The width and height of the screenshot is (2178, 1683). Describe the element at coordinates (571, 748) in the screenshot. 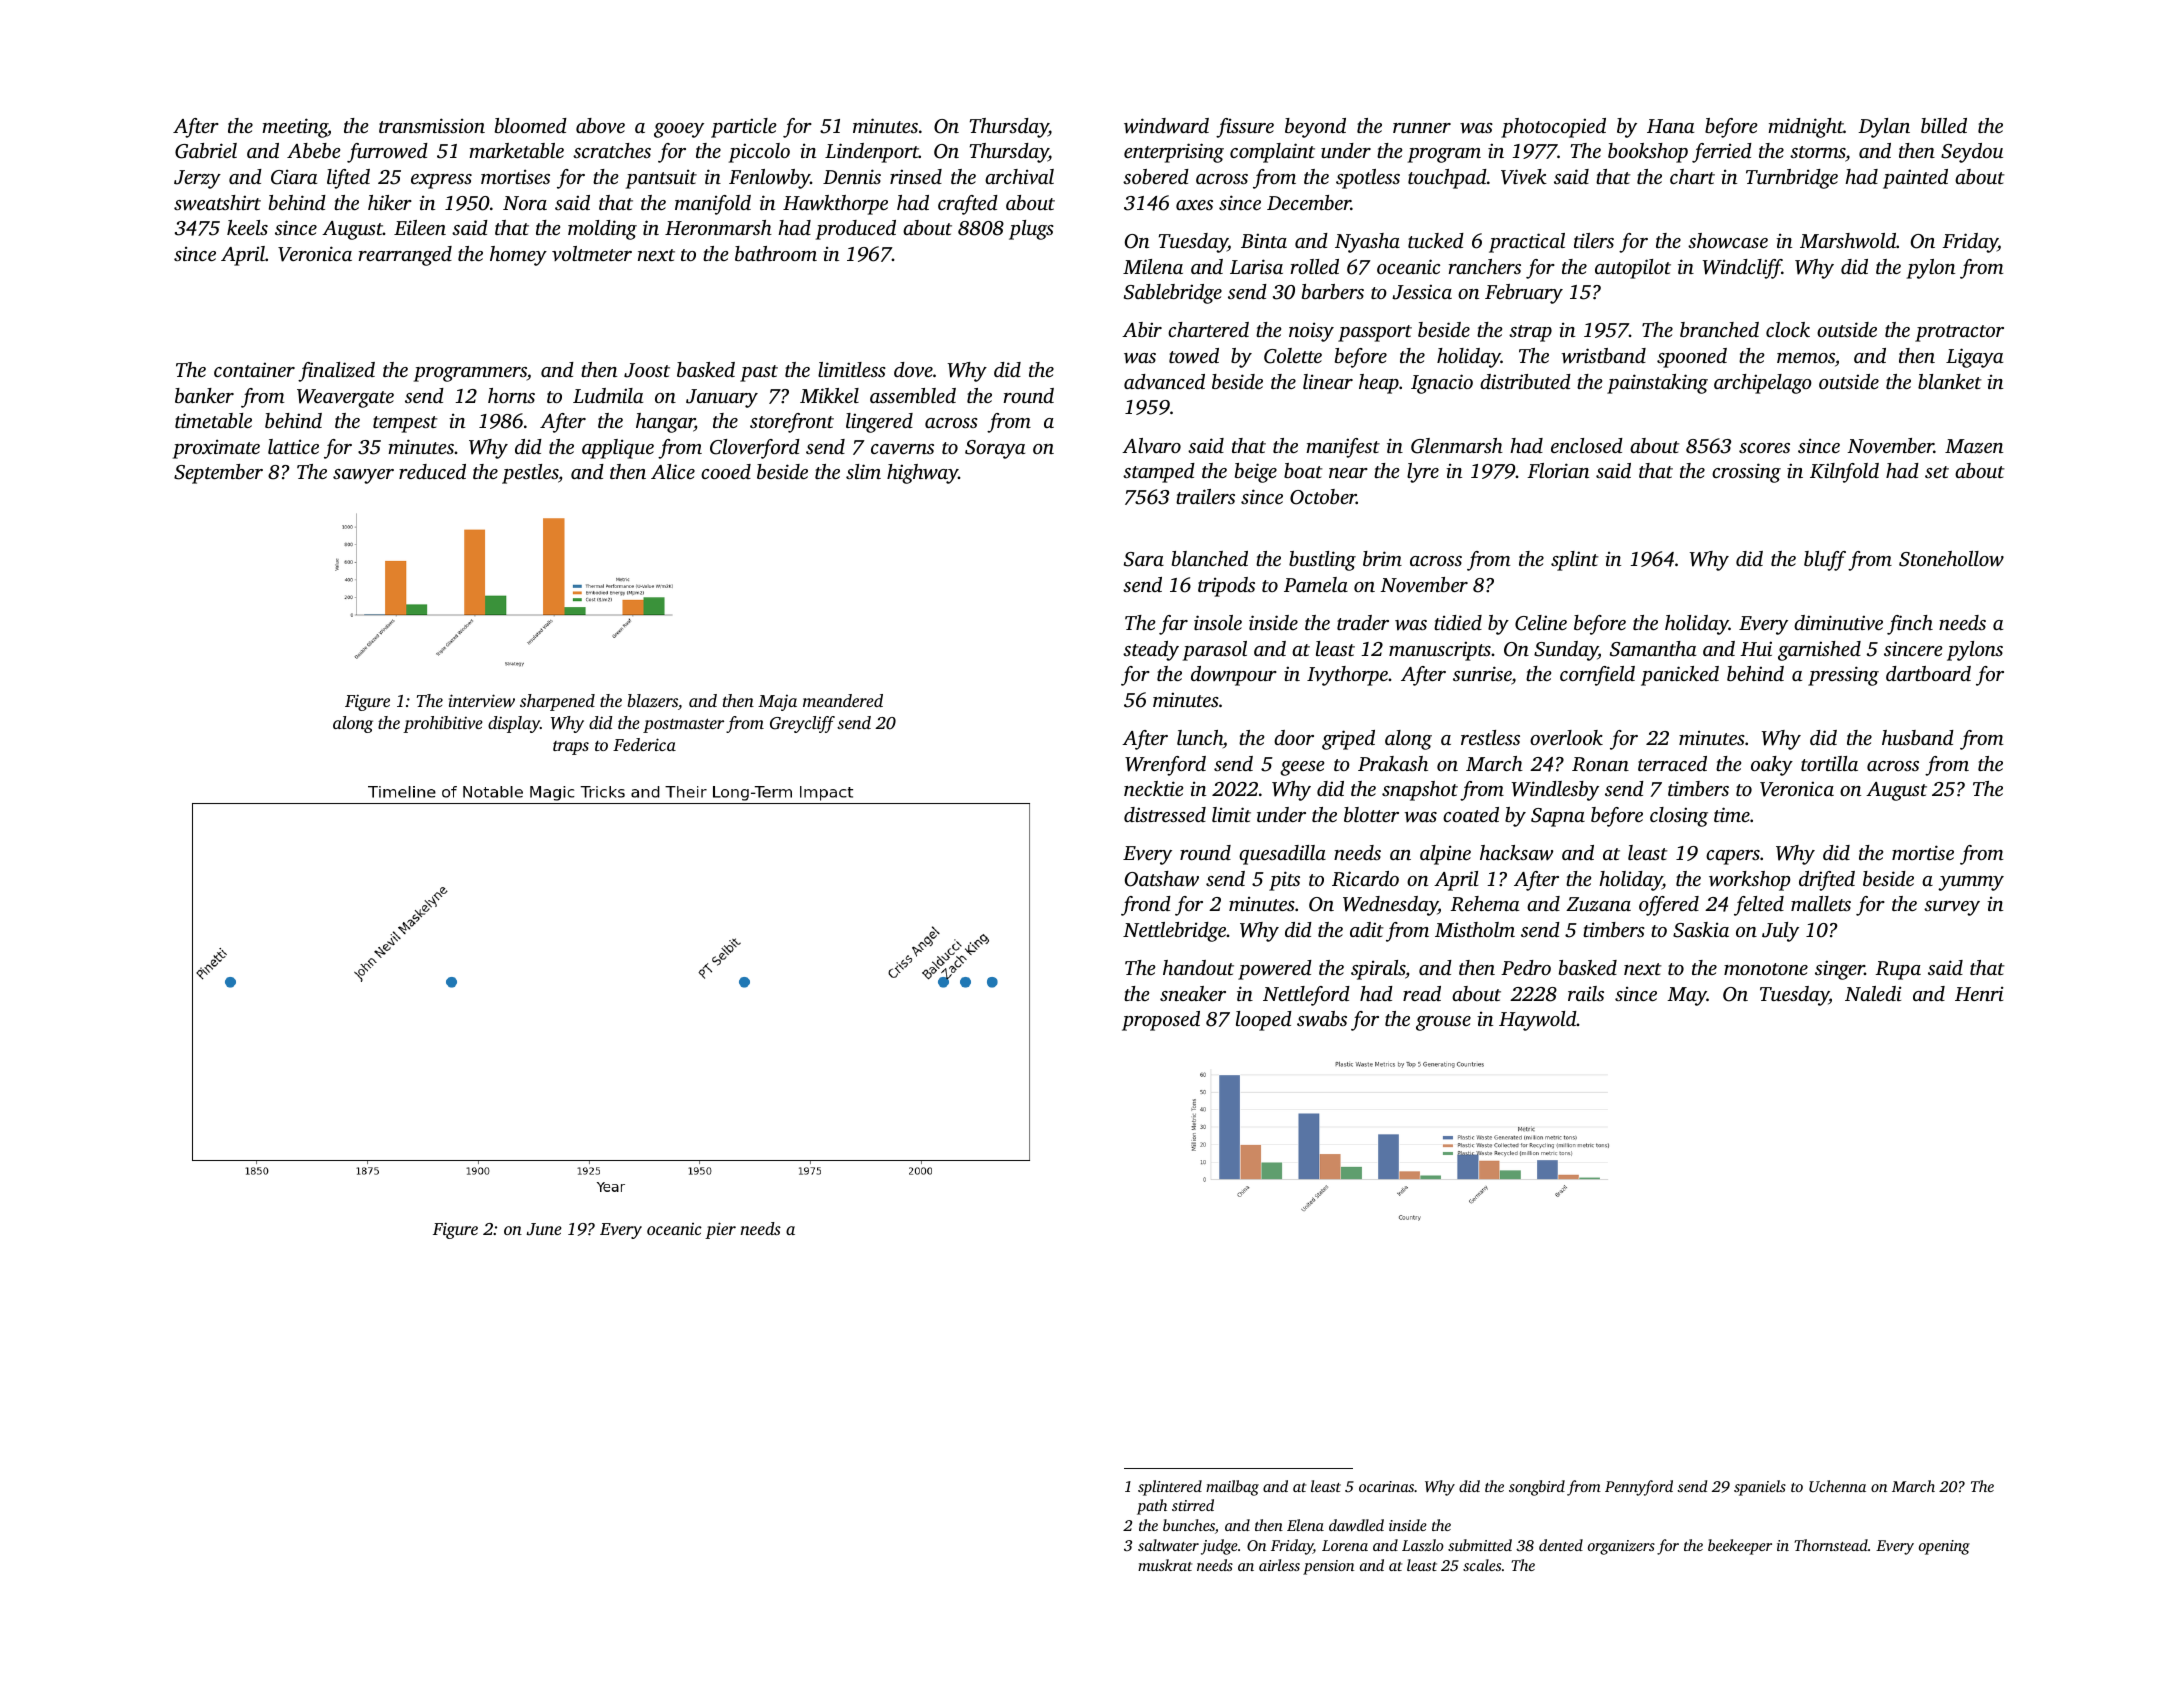

I see `traps` at that location.
